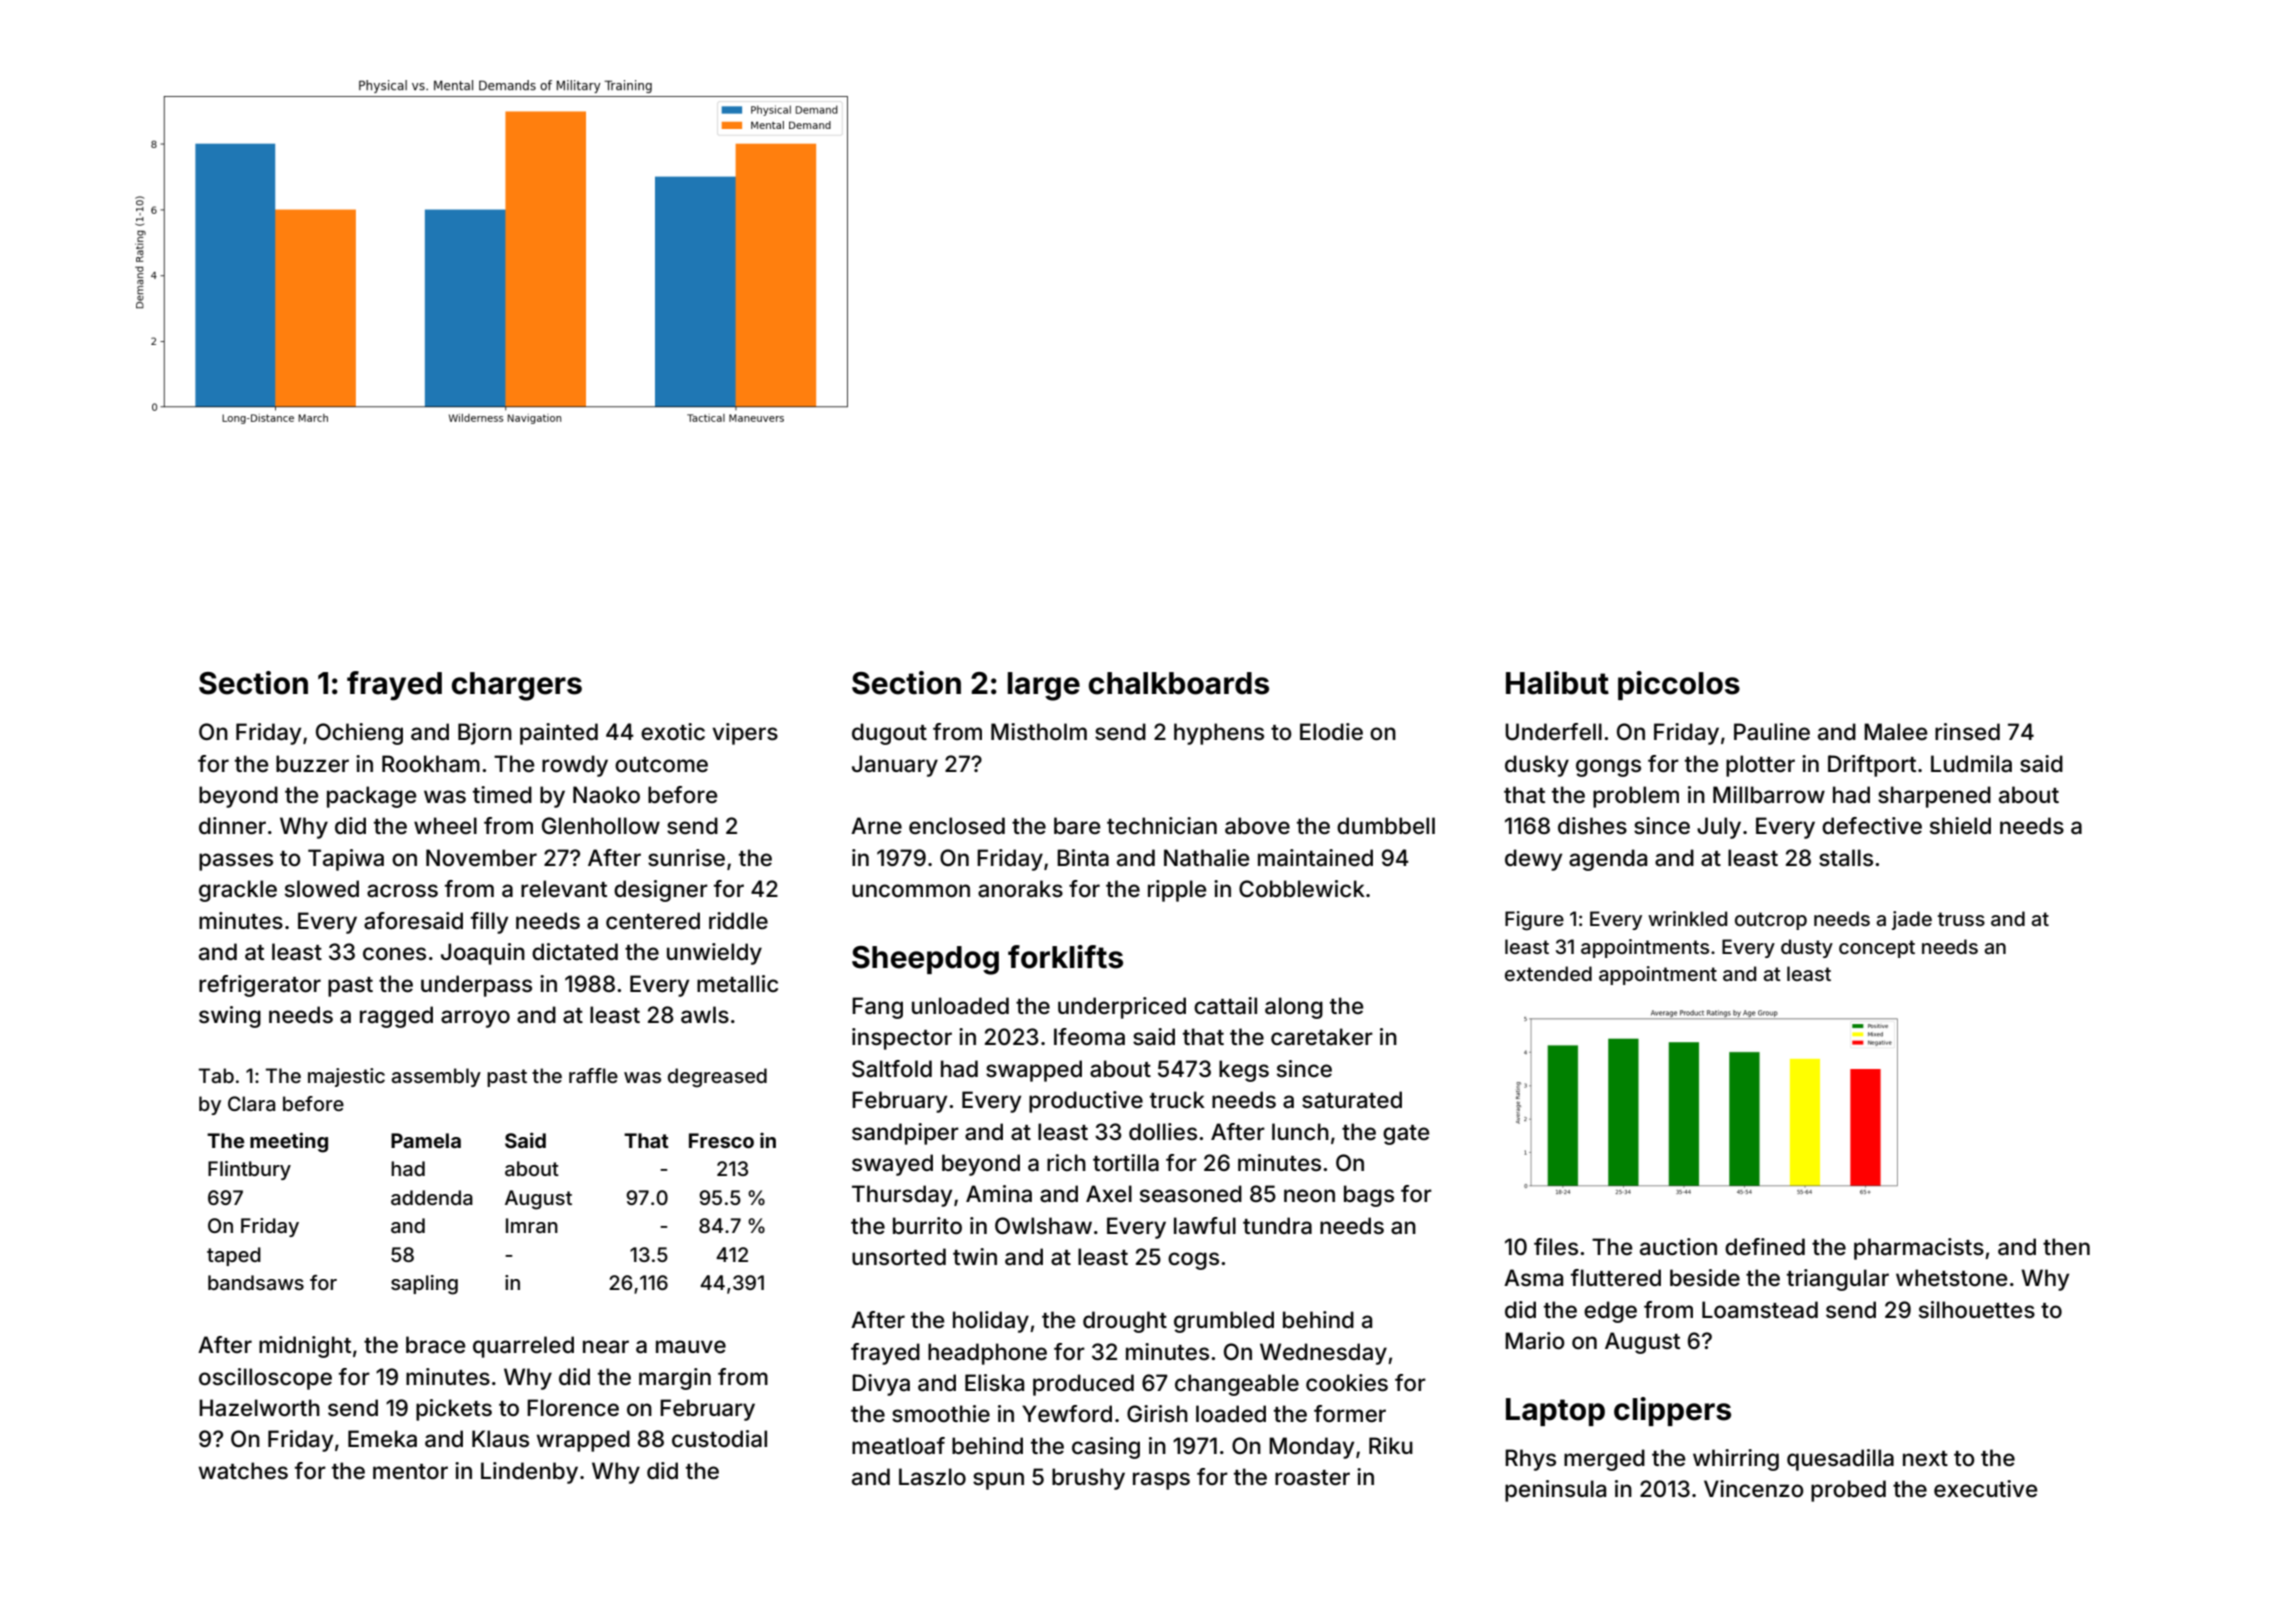 This document has height=1620, width=2292. Describe the element at coordinates (1877, 949) in the document. I see `concept` at that location.
